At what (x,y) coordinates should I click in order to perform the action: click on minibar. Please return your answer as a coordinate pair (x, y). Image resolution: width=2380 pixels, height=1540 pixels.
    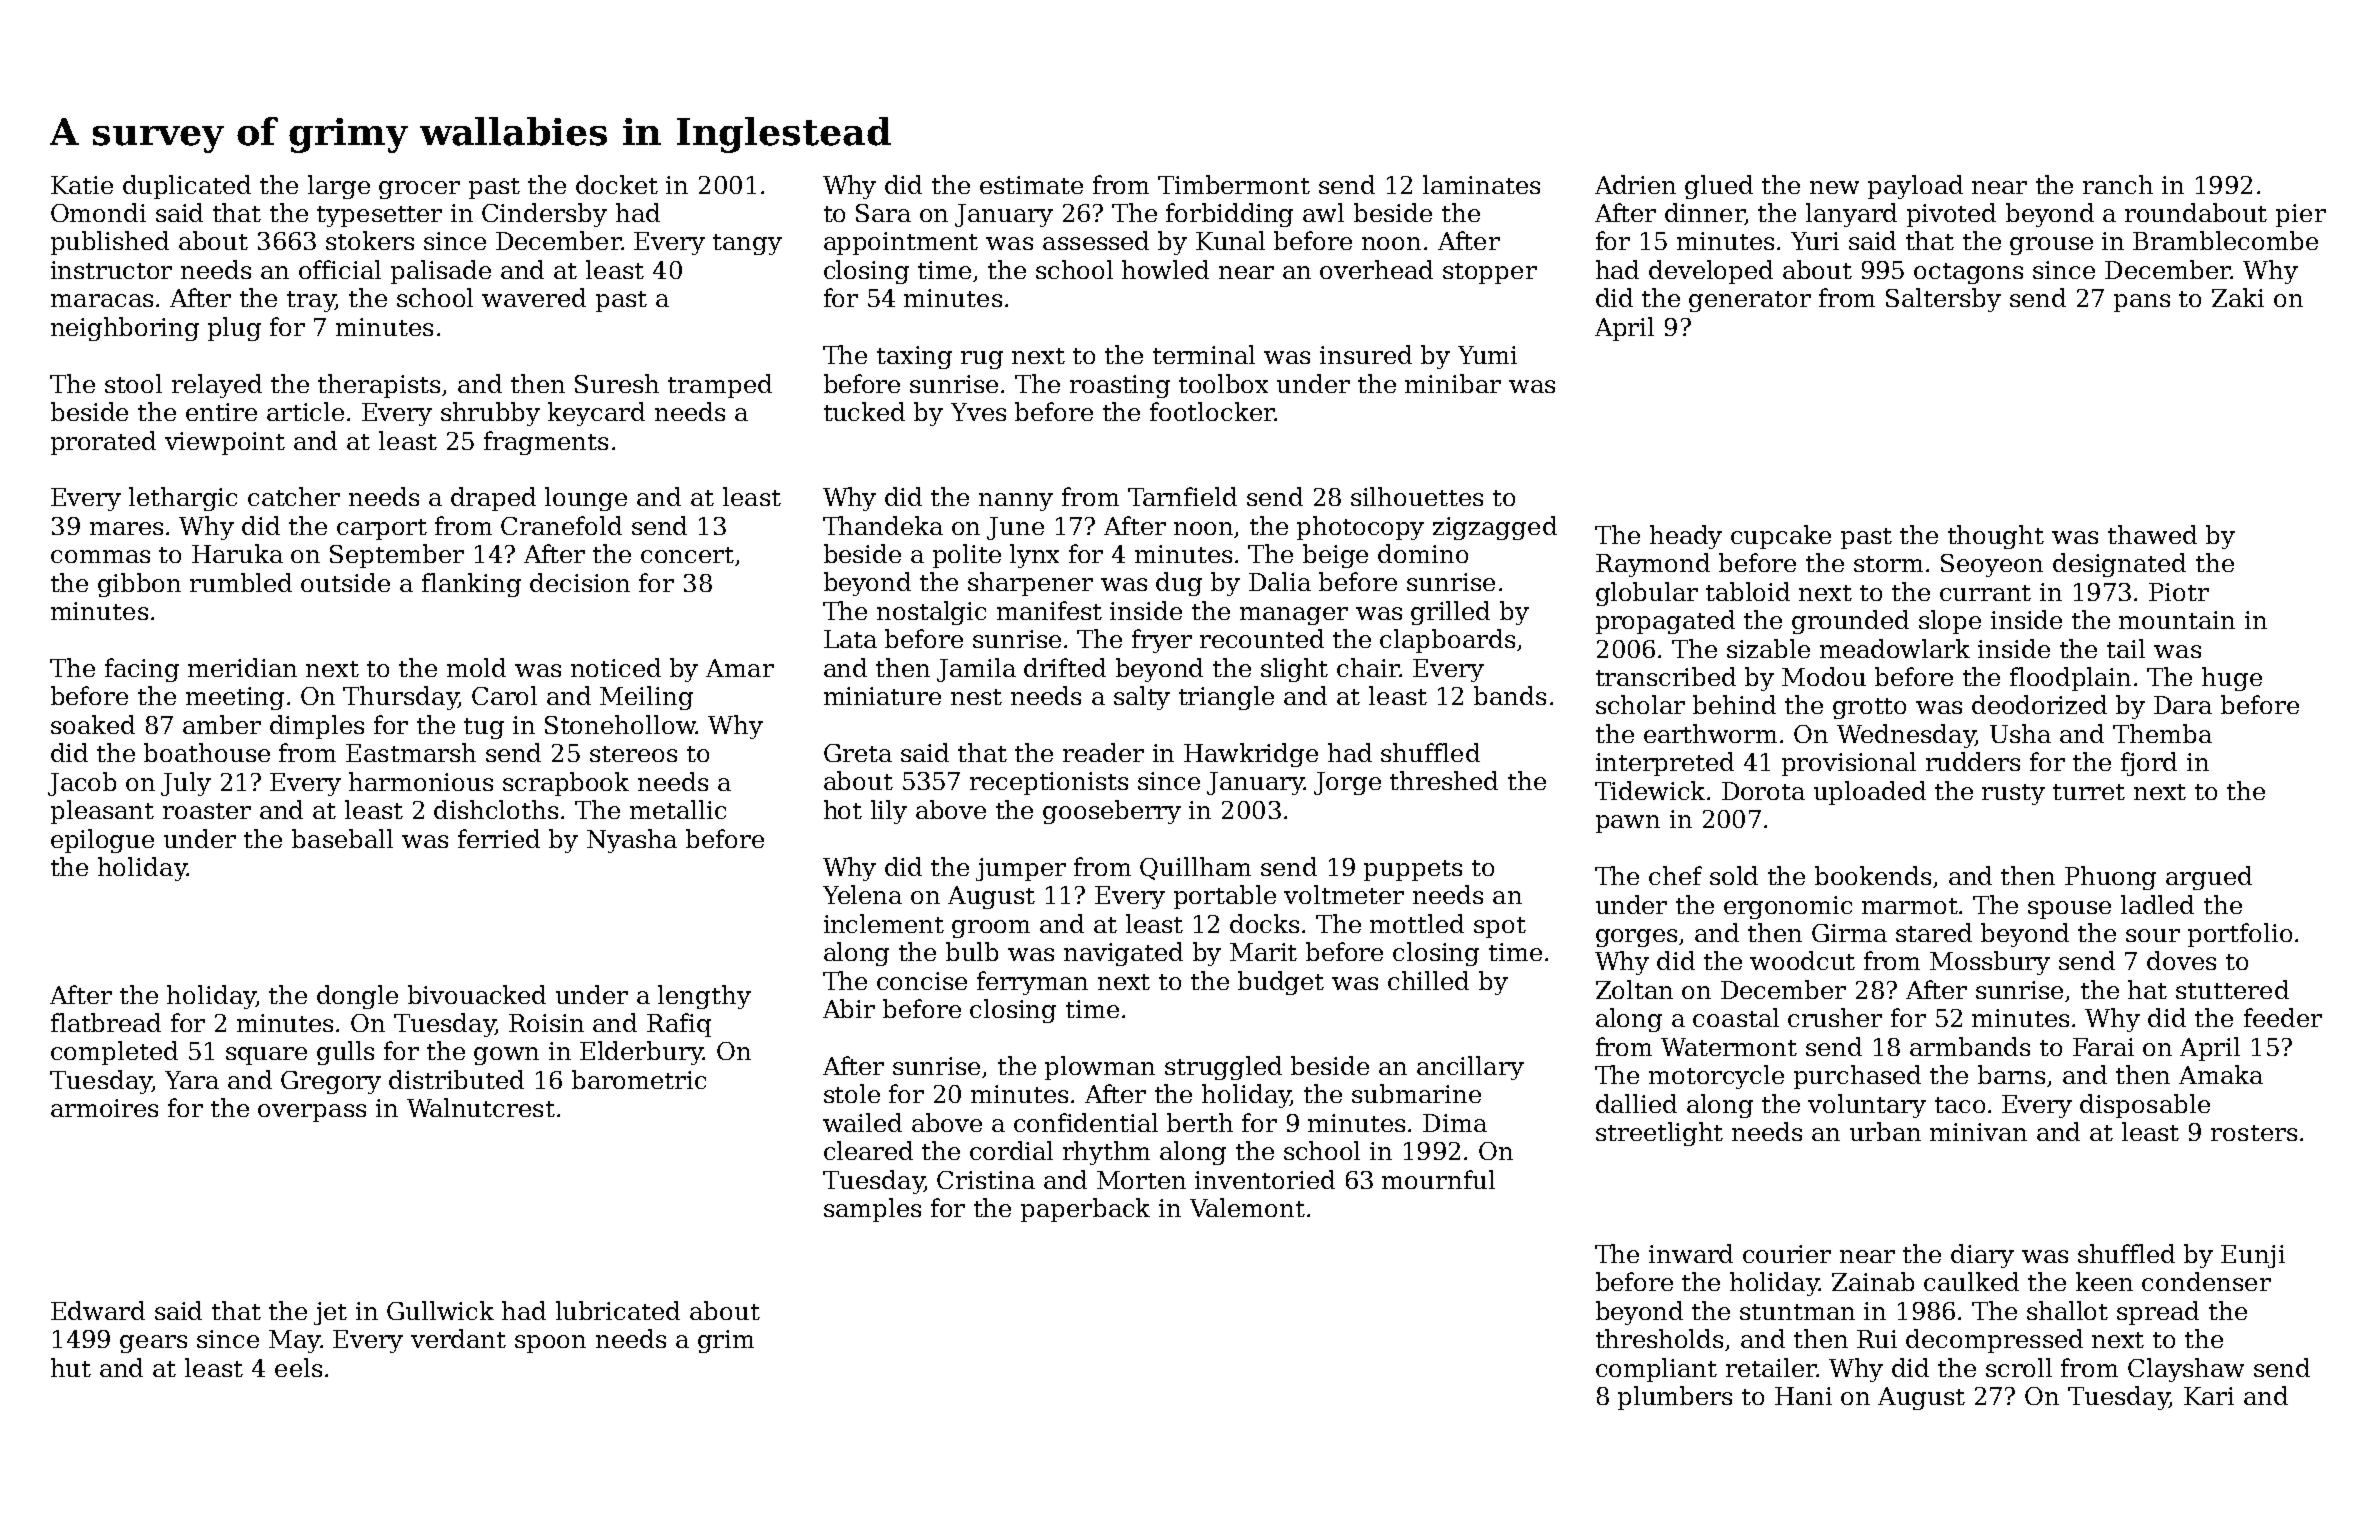
    Looking at the image, I should click on (1453, 383).
